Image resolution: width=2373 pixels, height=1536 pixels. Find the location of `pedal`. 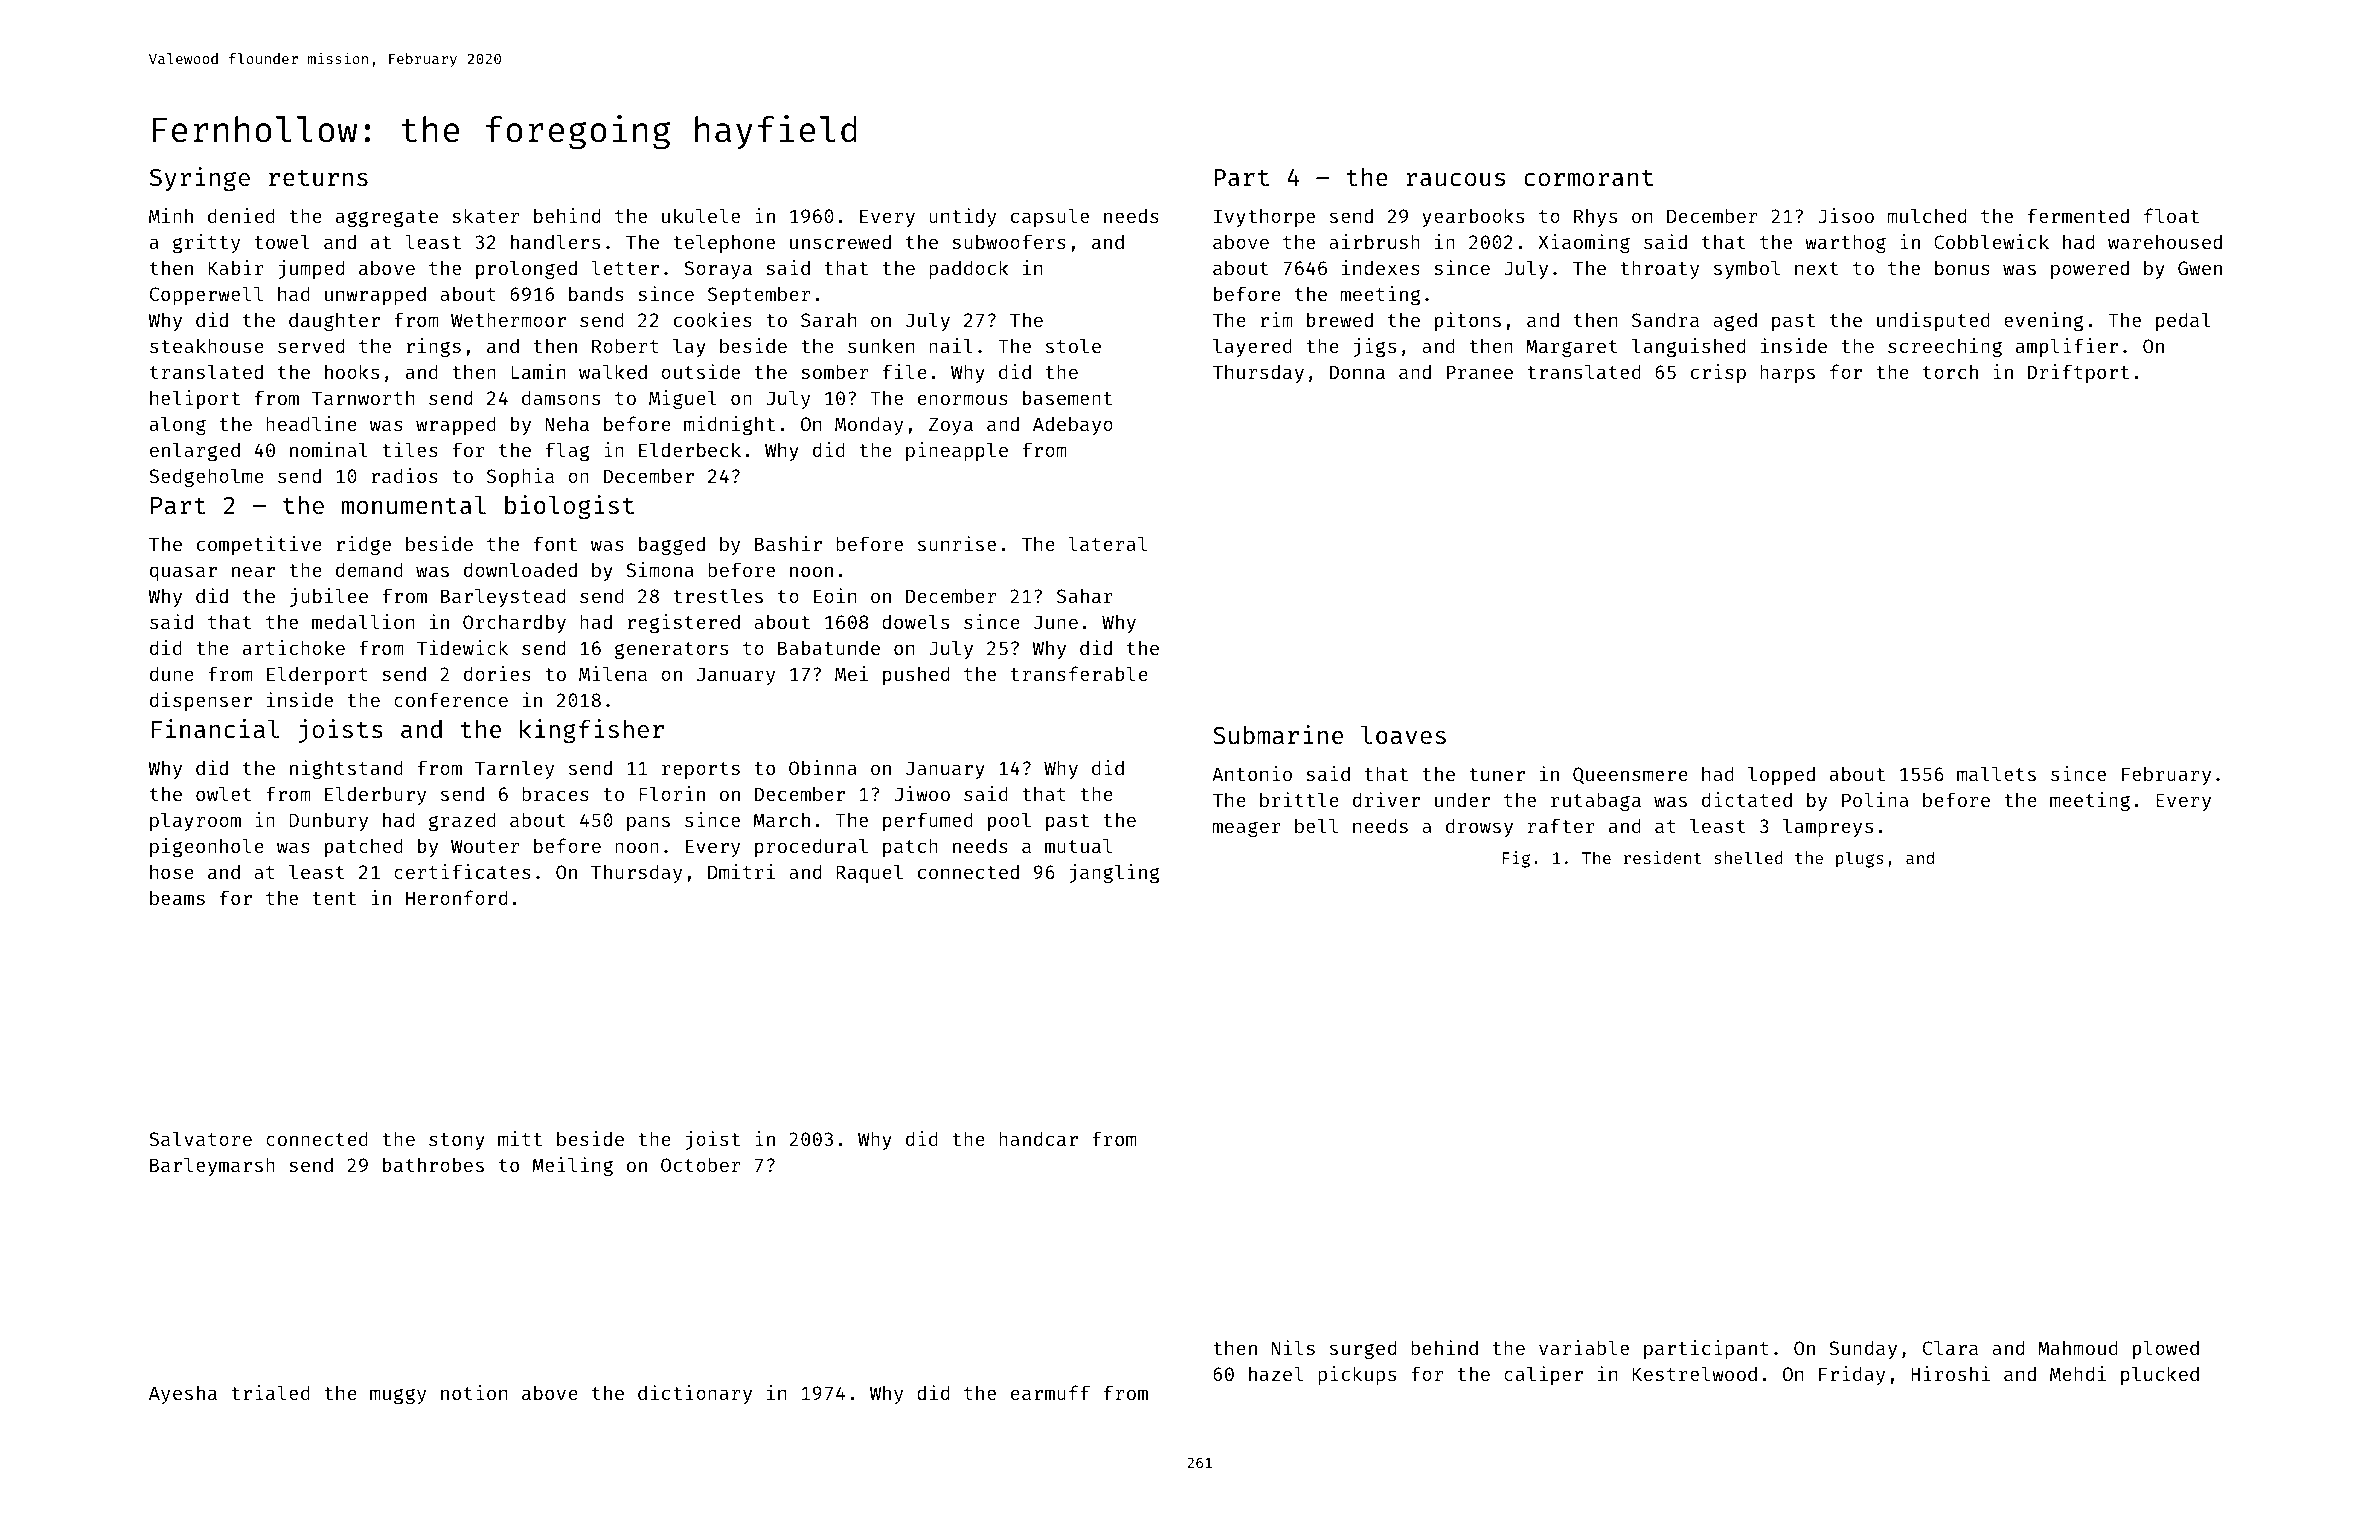

pedal is located at coordinates (2183, 321).
